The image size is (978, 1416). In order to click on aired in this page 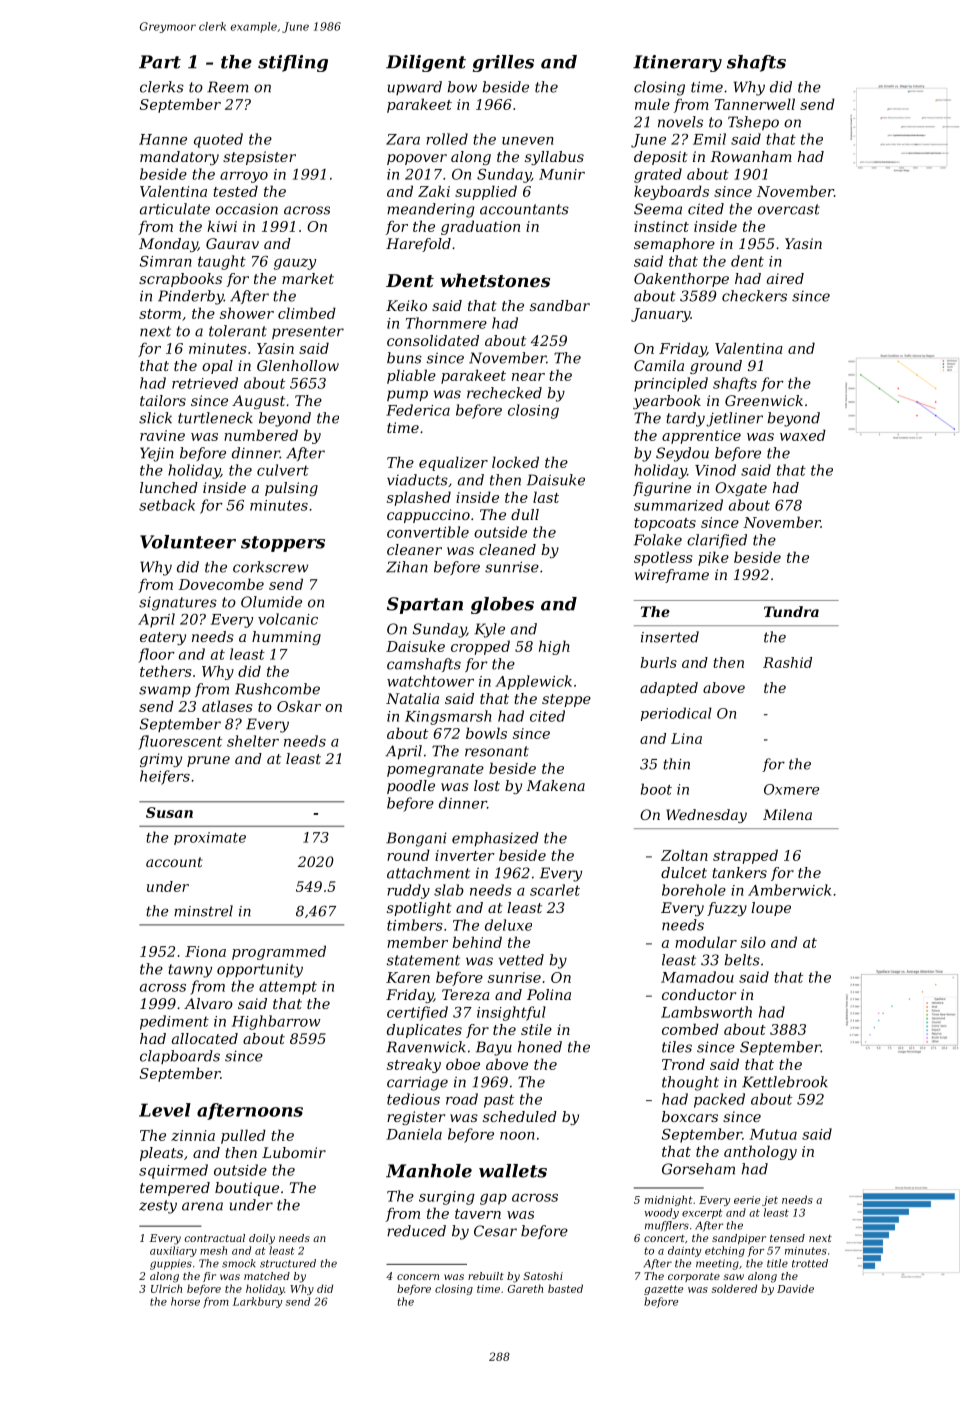, I will do `click(785, 278)`.
